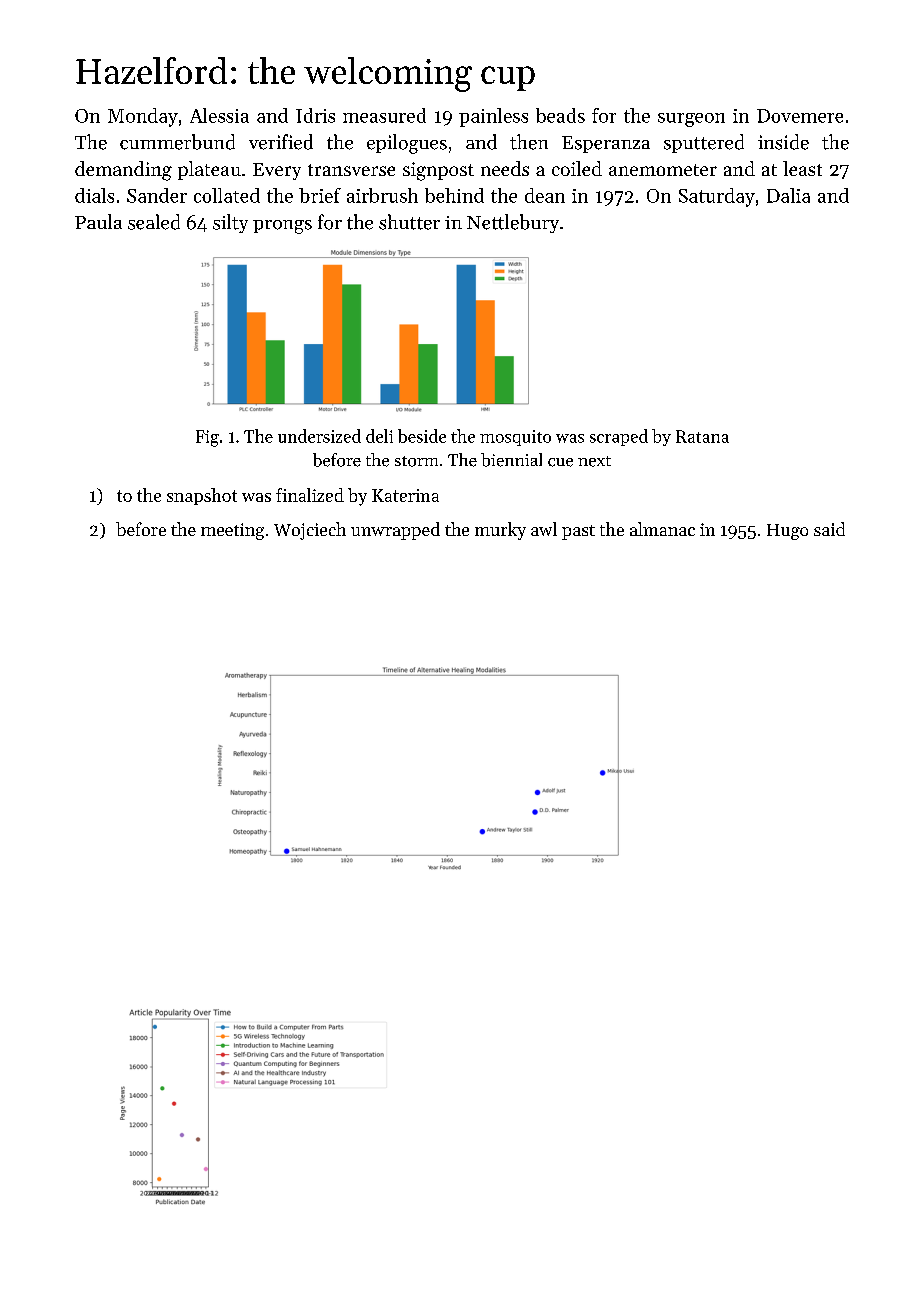 This screenshot has width=924, height=1314. What do you see at coordinates (202, 496) in the screenshot?
I see `snapshot` at bounding box center [202, 496].
